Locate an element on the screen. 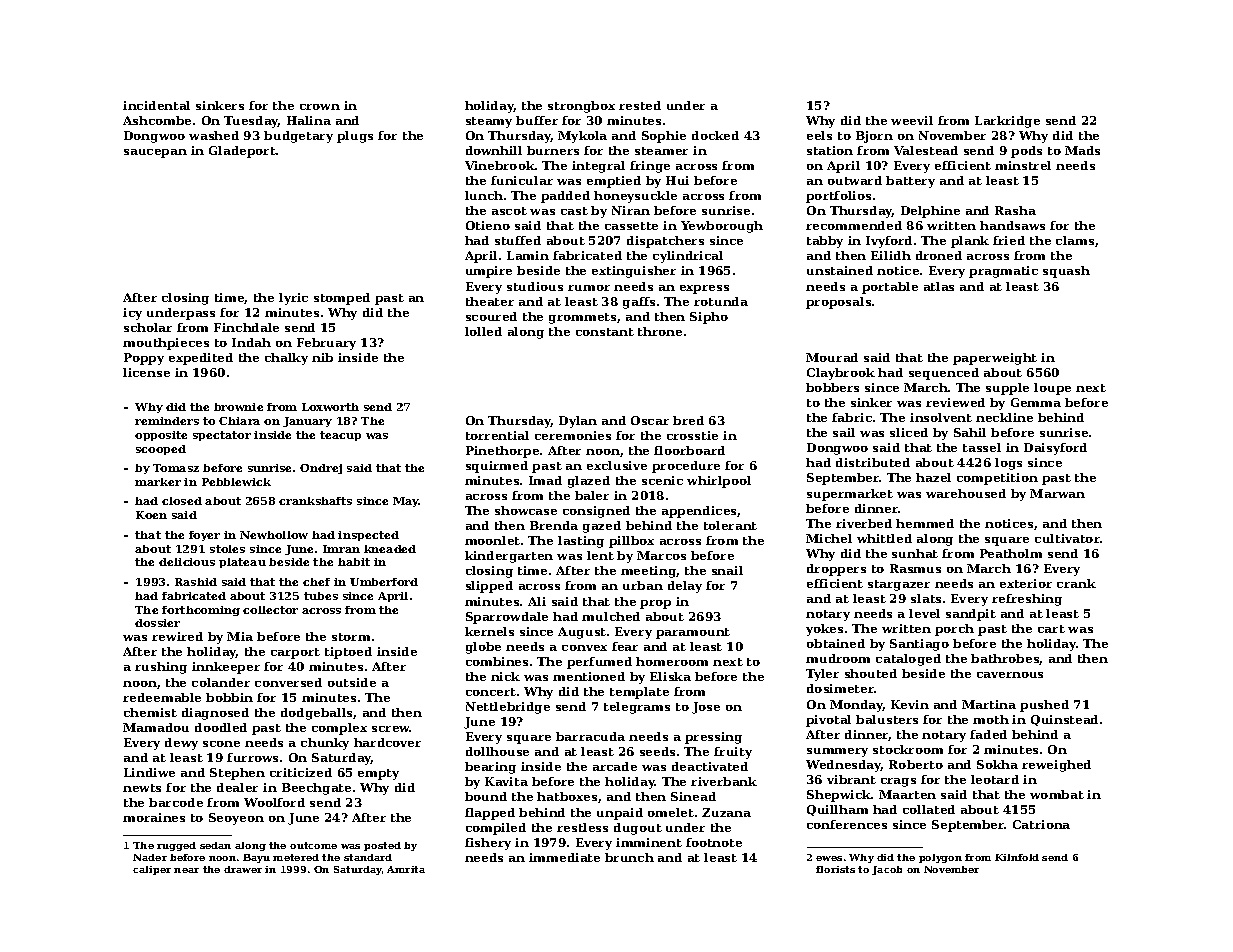  Lindiwe is located at coordinates (149, 772).
